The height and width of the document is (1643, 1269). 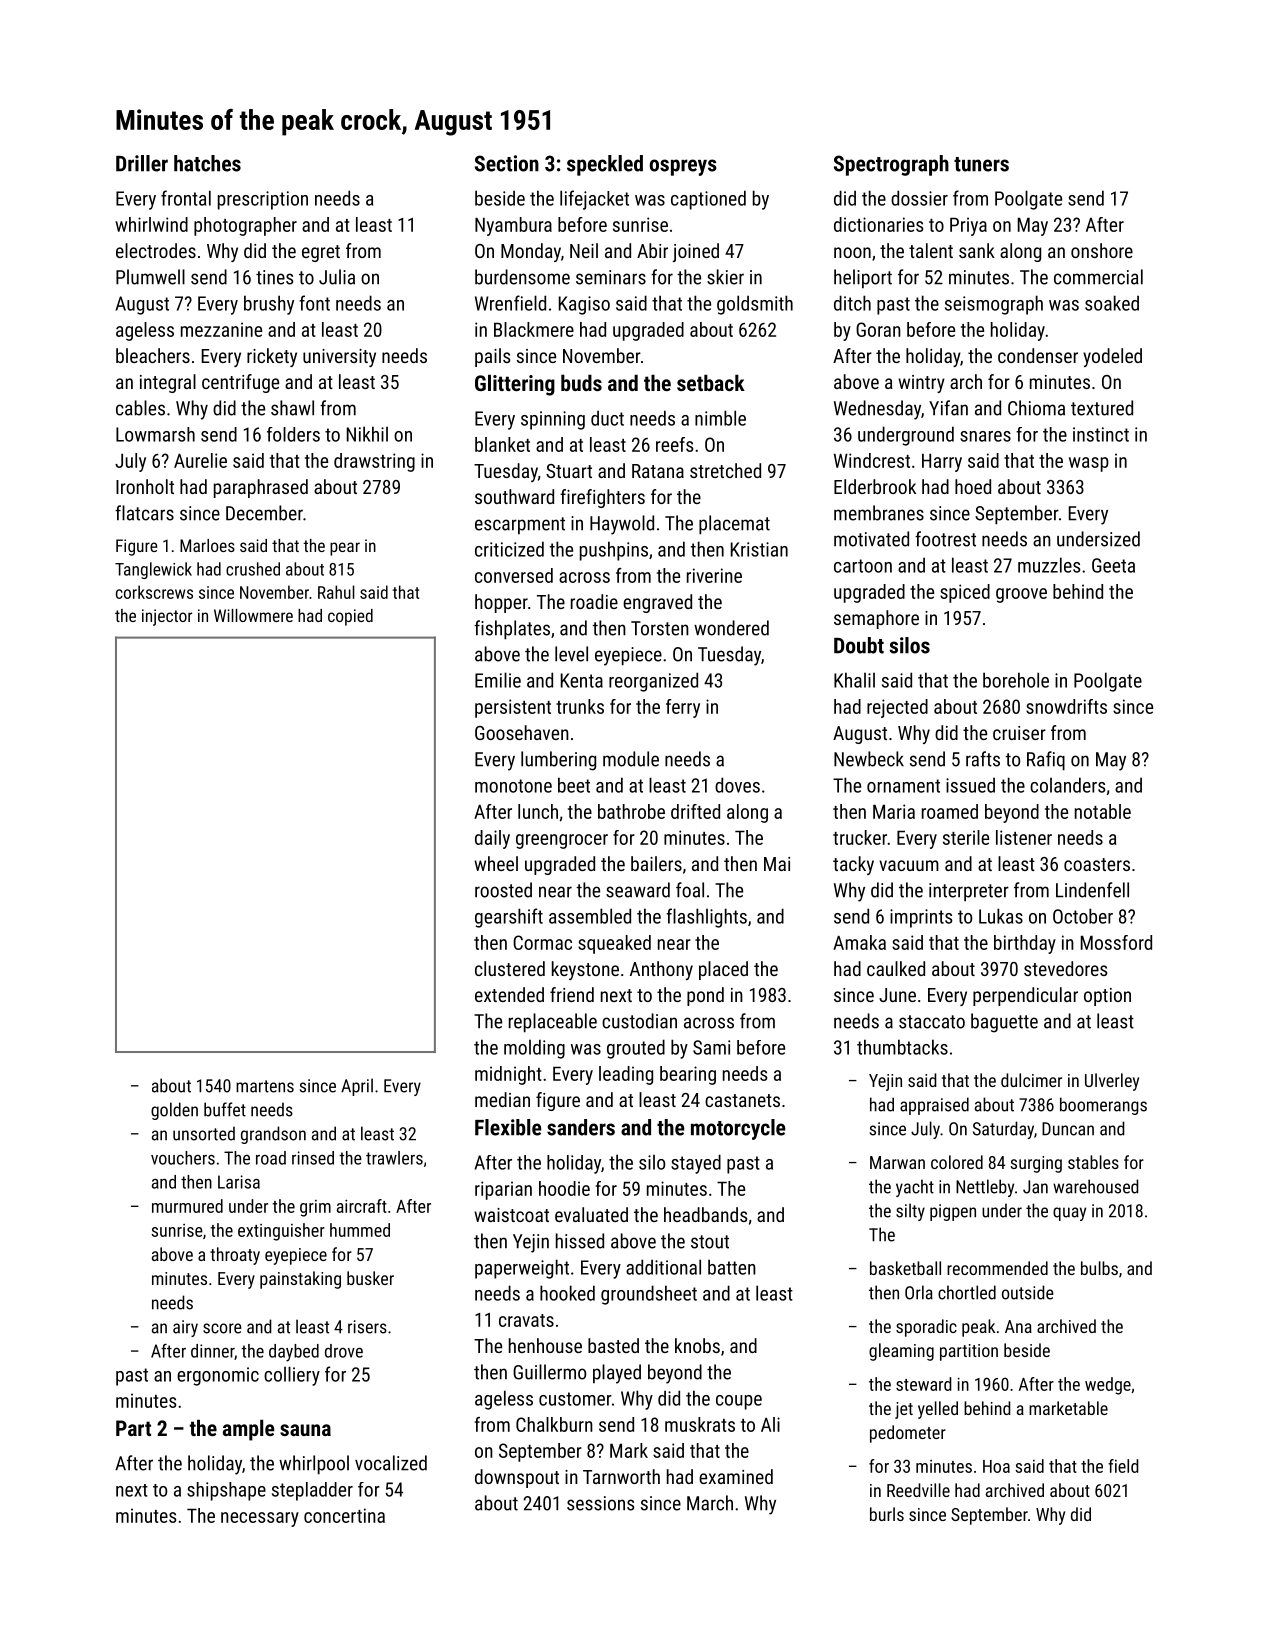 I want to click on Goosehaven, so click(x=522, y=732).
